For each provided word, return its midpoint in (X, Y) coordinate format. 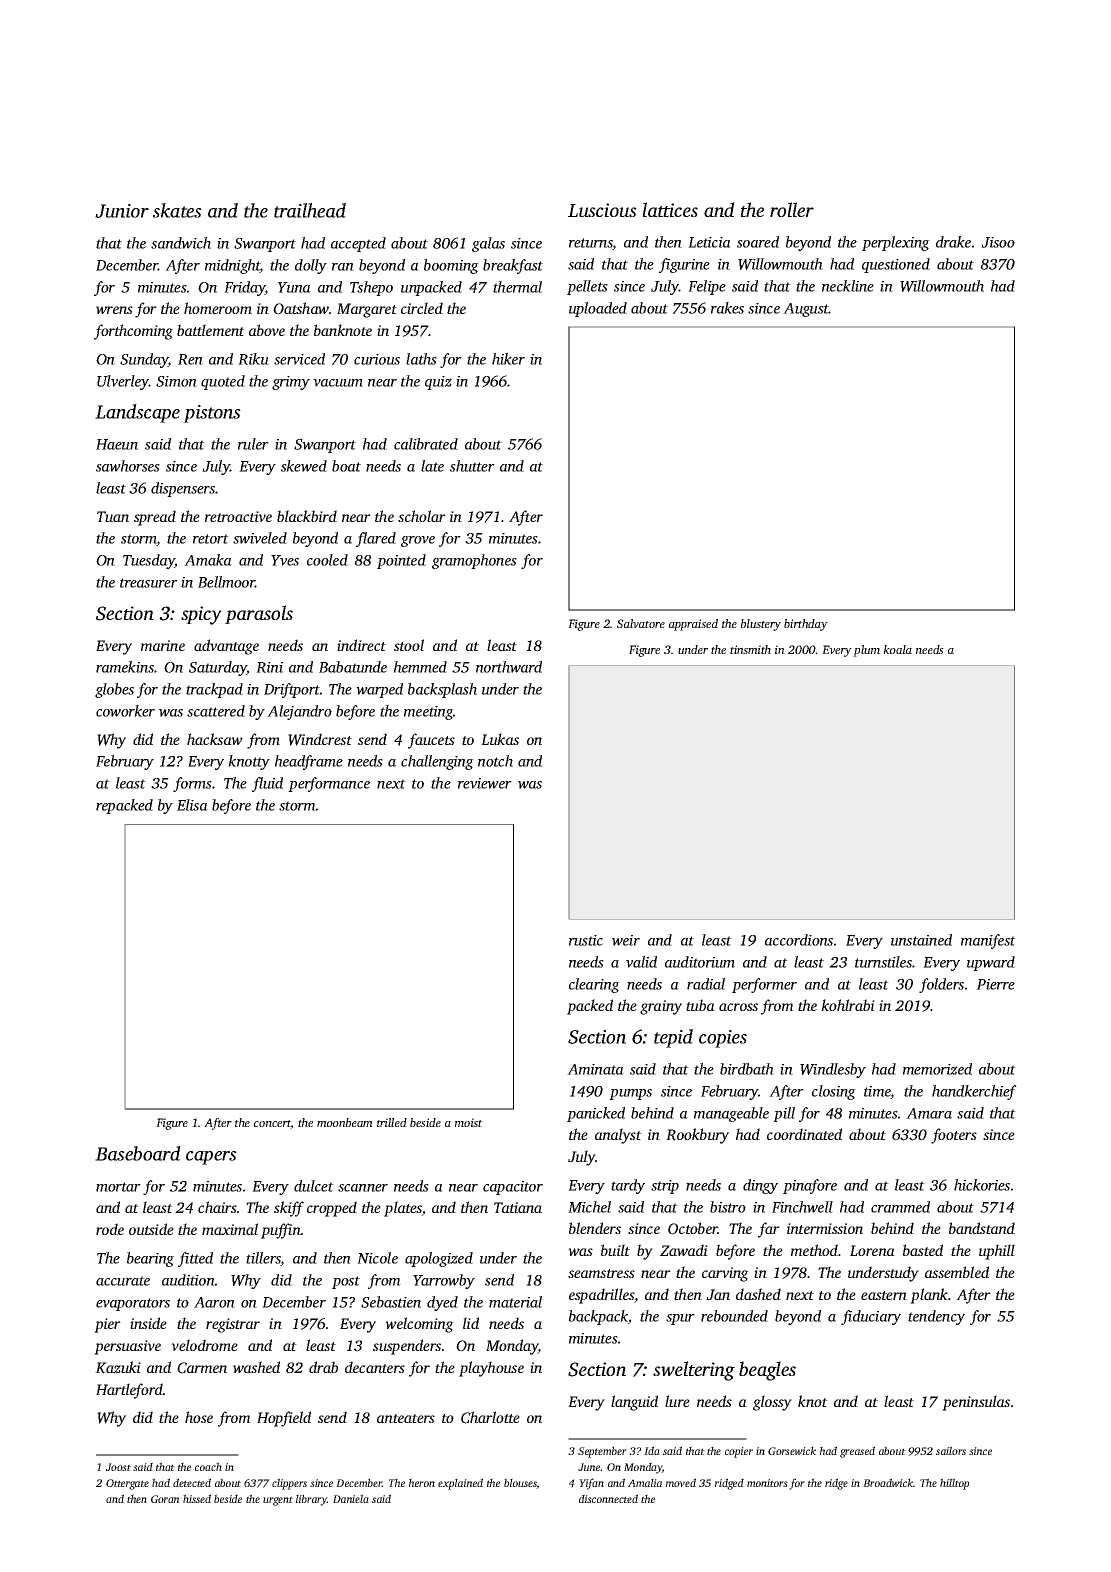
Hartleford (129, 1391)
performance (329, 784)
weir (626, 940)
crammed (900, 1207)
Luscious (602, 210)
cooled (327, 560)
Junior (122, 211)
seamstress (601, 1273)
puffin (281, 1231)
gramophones (474, 561)
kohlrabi (848, 1005)
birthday (806, 625)
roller (792, 209)
